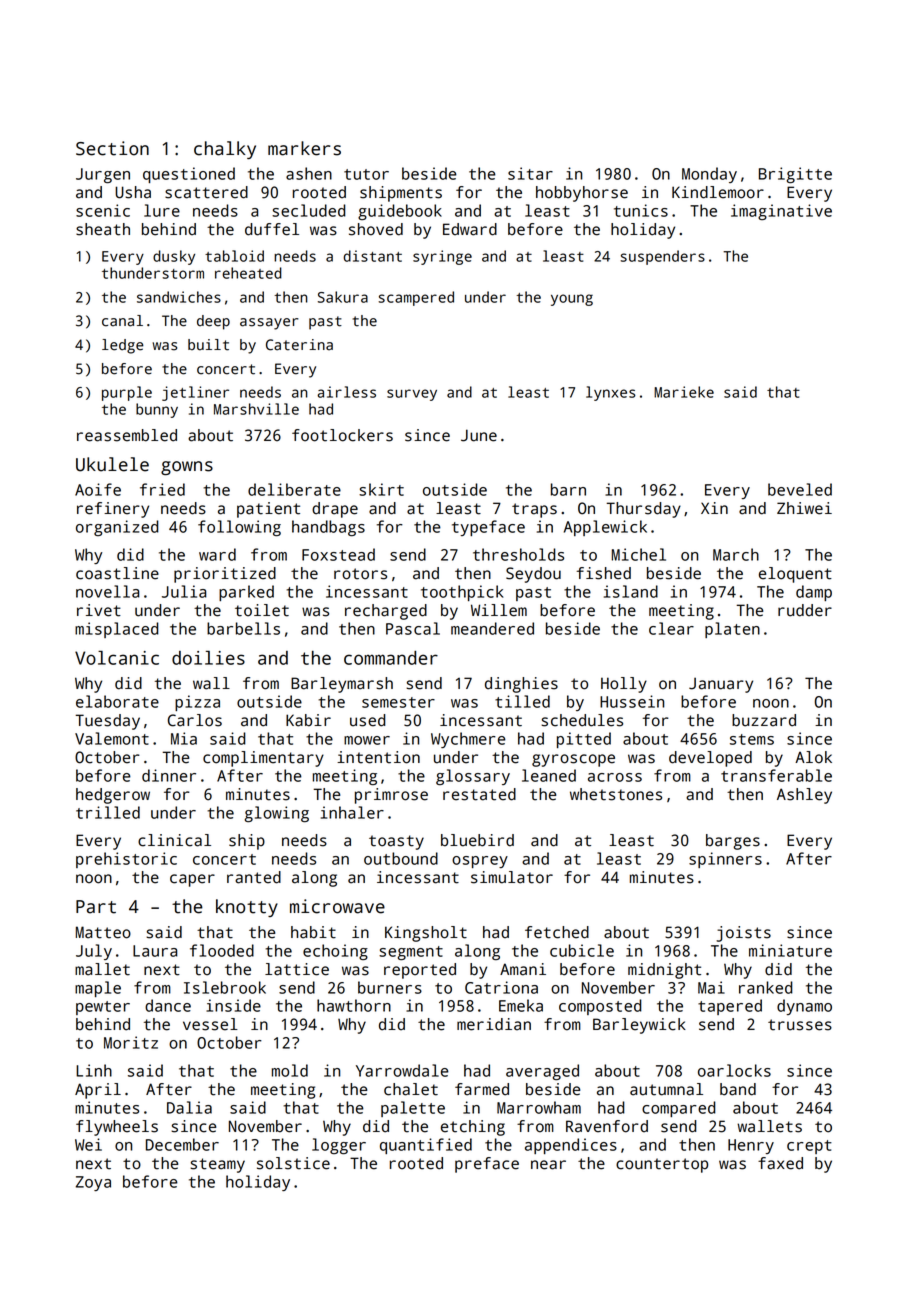 The image size is (908, 1316). Describe the element at coordinates (781, 212) in the screenshot. I see `imaginative` at that location.
